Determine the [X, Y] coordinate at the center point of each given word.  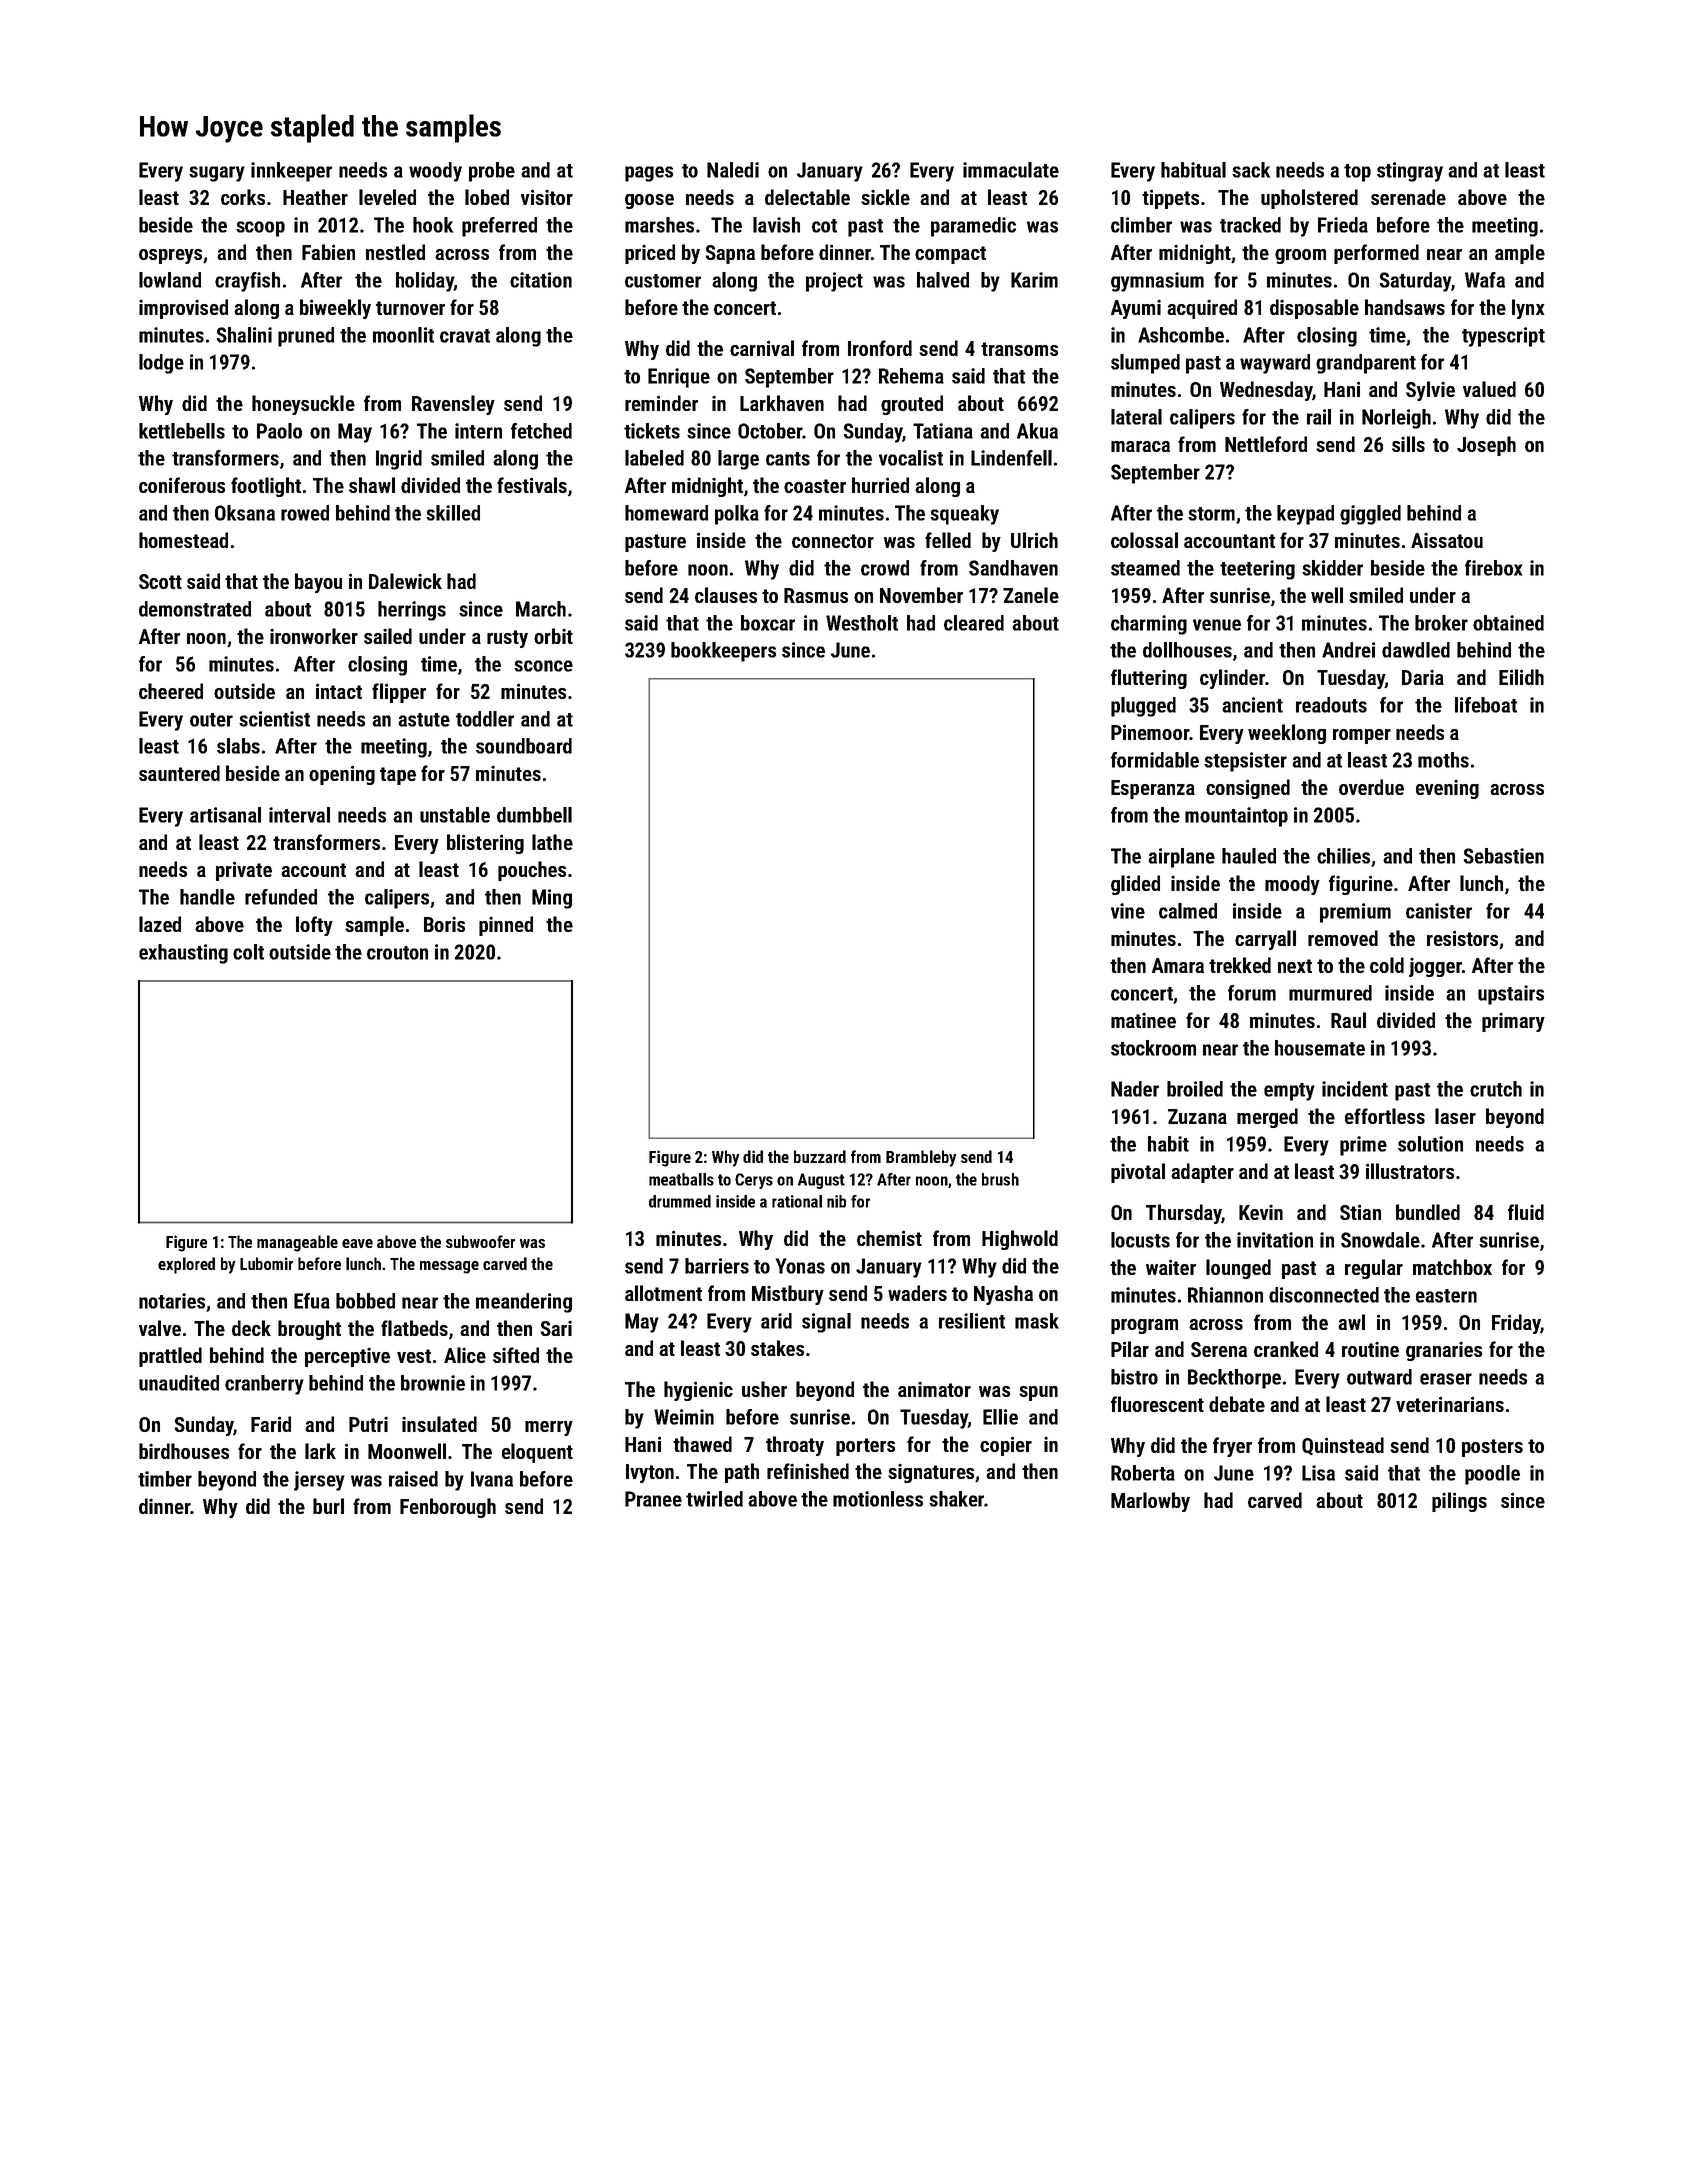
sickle [885, 197]
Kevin [1261, 1212]
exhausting [183, 954]
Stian [1360, 1212]
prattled [170, 1357]
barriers [717, 1266]
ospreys [170, 256]
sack [1251, 170]
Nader [1135, 1089]
